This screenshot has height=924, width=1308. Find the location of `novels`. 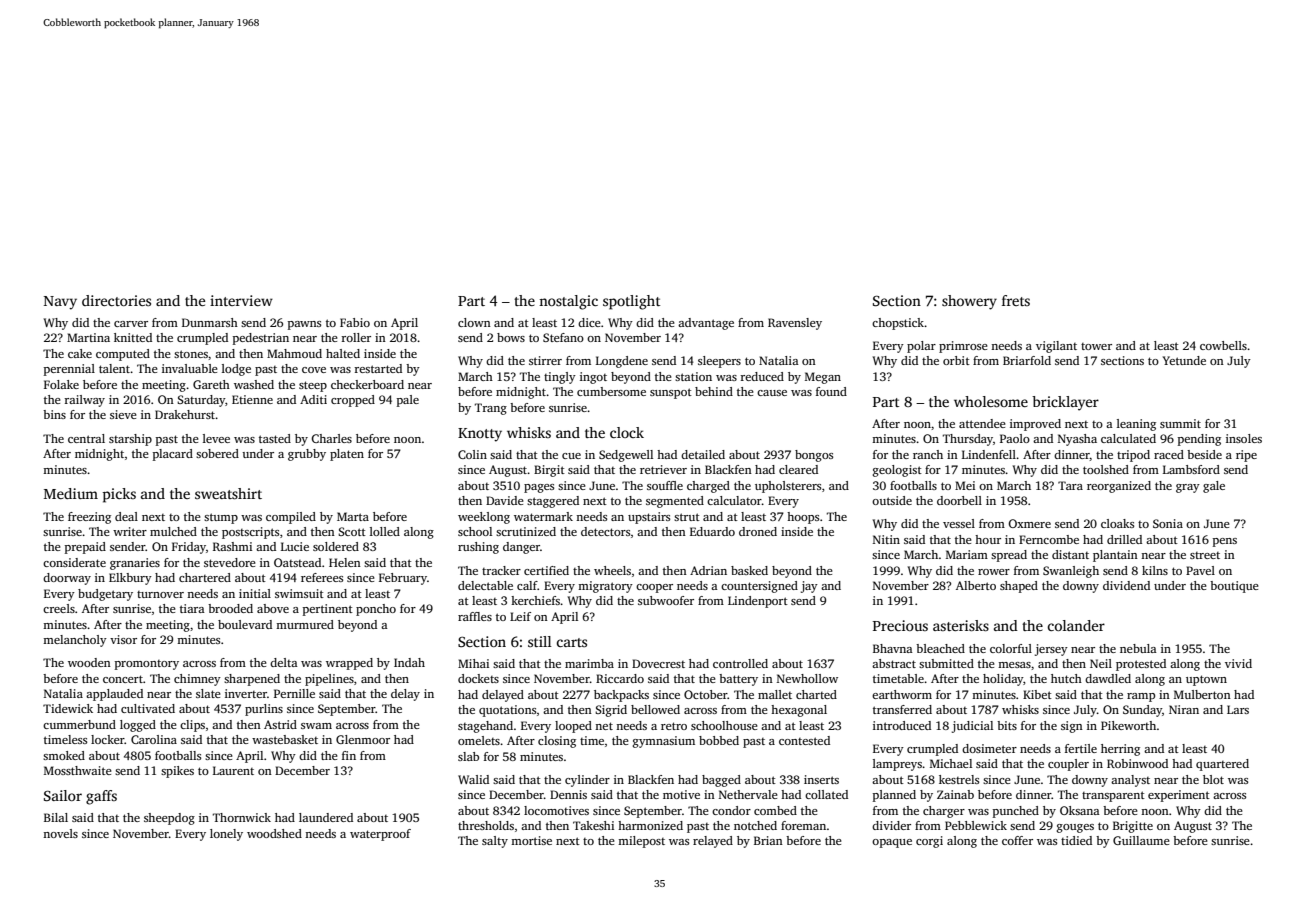

novels is located at coordinates (60, 833).
